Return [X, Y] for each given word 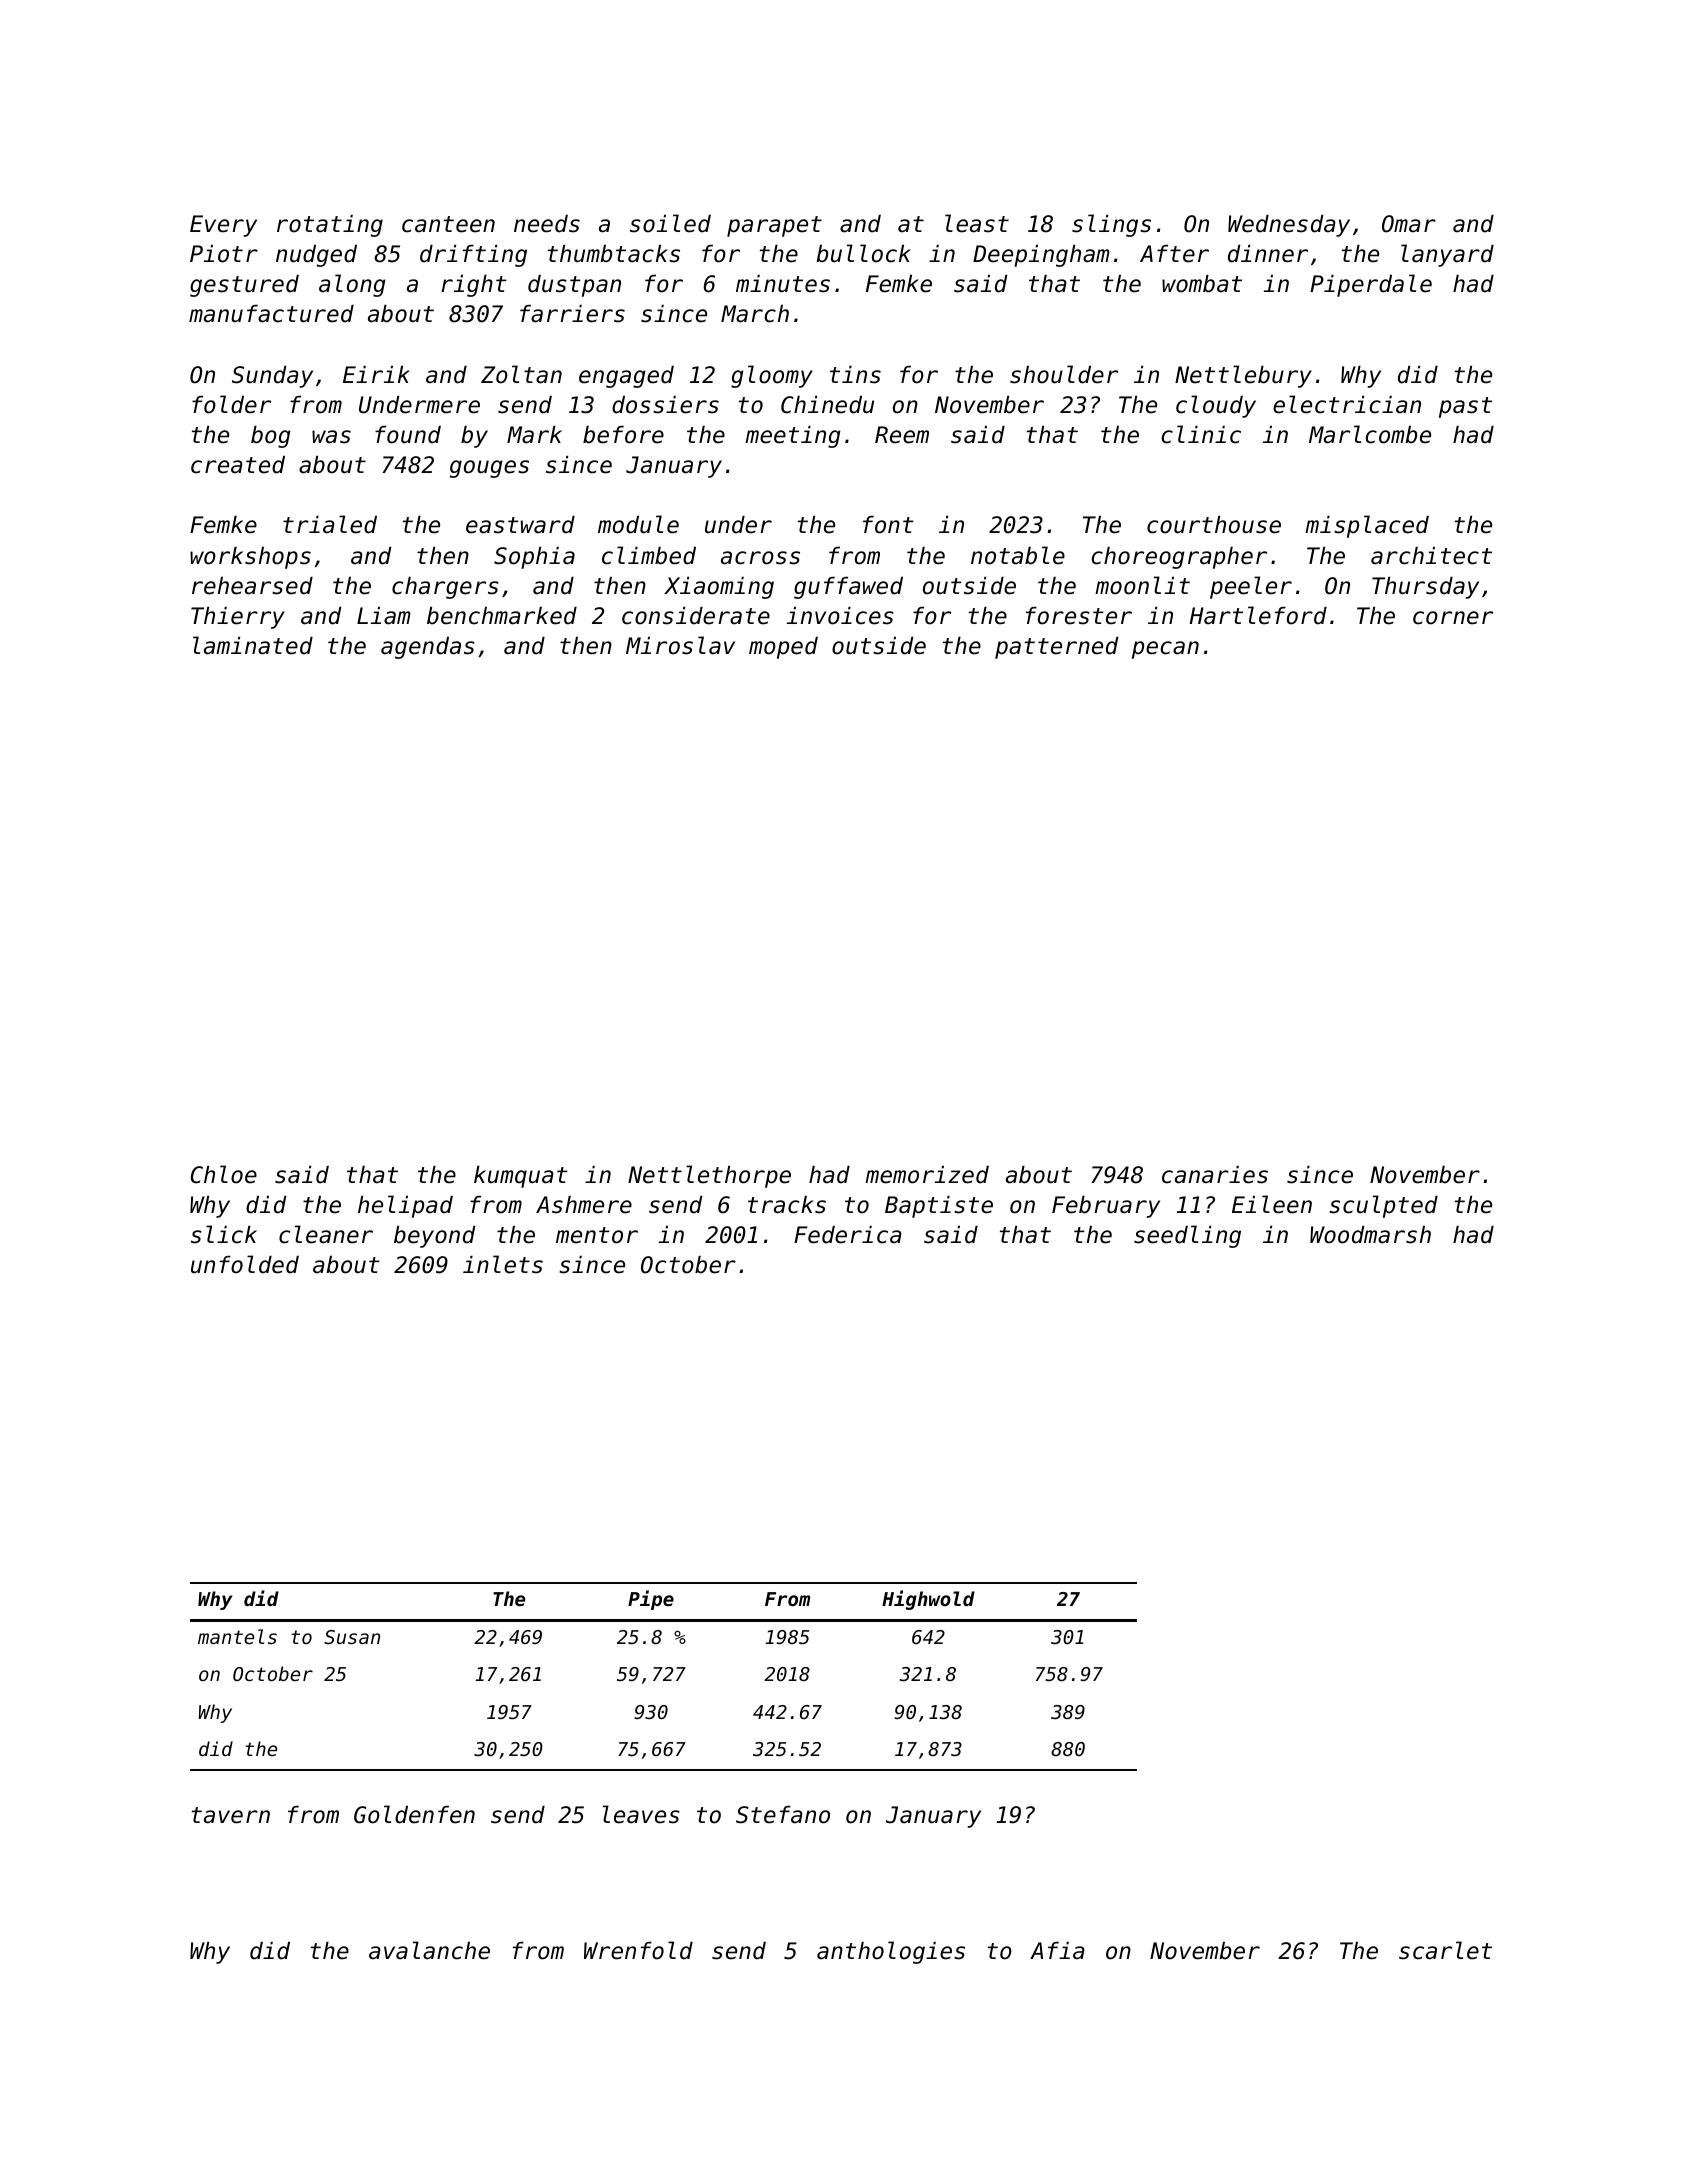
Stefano [783, 1815]
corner [1453, 618]
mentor [597, 1235]
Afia [1057, 1951]
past [1465, 407]
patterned [1056, 648]
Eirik [376, 374]
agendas [428, 648]
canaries [1215, 1175]
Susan [352, 1637]
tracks [787, 1205]
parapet [774, 226]
